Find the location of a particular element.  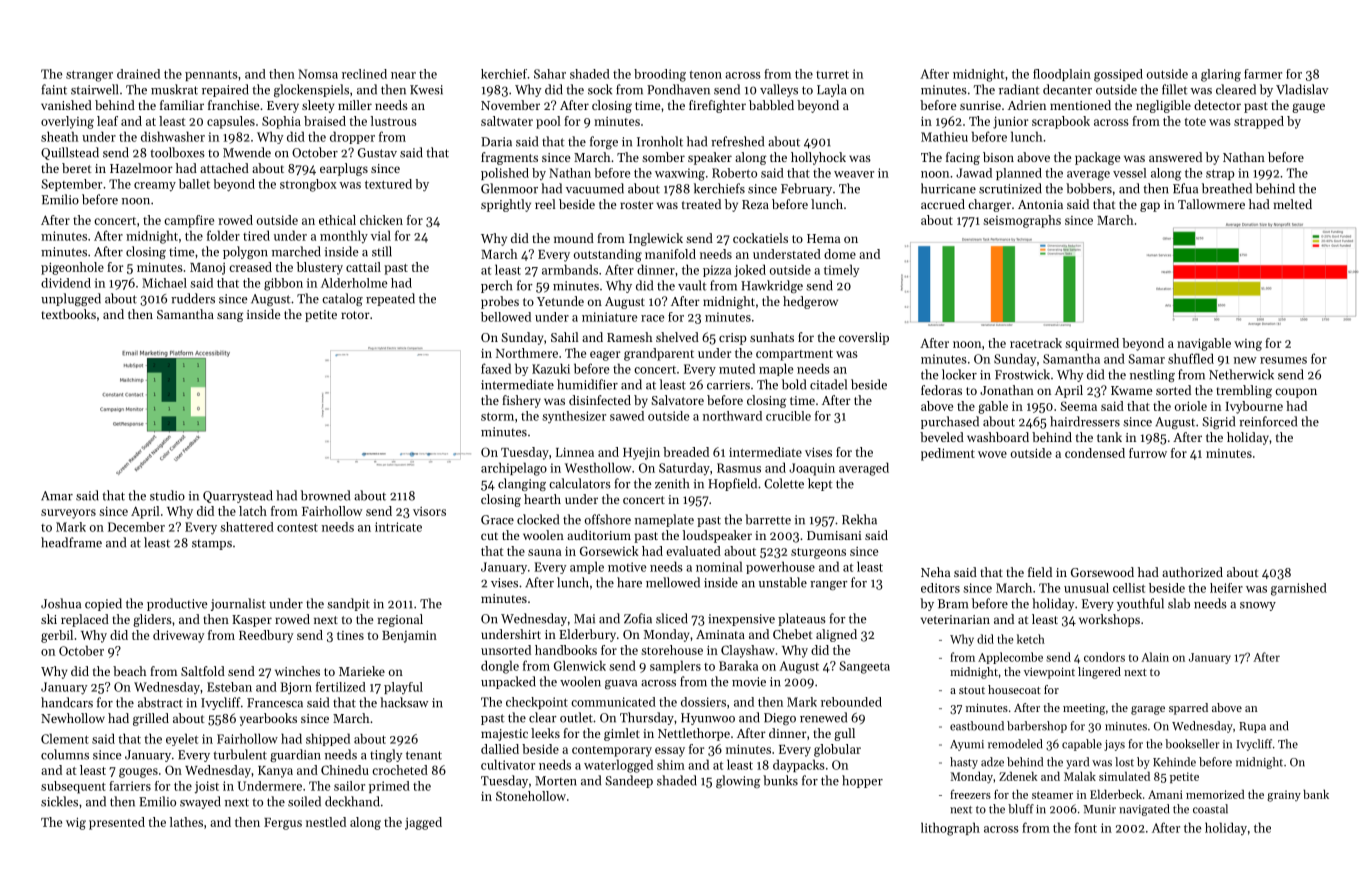

Hema is located at coordinates (823, 238).
